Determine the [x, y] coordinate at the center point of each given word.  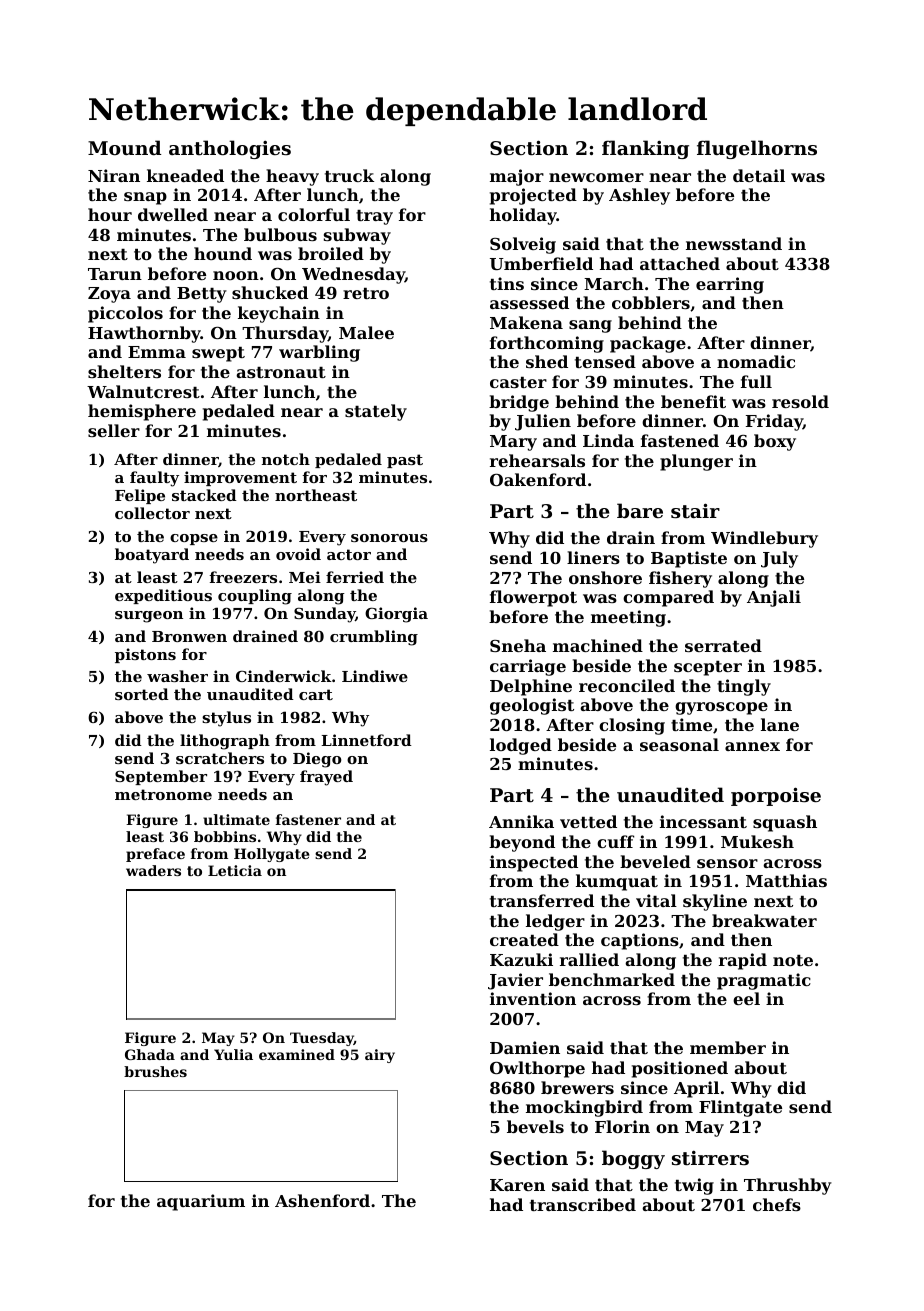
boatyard [152, 556]
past [405, 461]
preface [155, 855]
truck [349, 175]
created [524, 939]
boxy [775, 442]
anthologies [230, 149]
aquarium [201, 1202]
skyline [715, 902]
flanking [645, 149]
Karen [517, 1185]
